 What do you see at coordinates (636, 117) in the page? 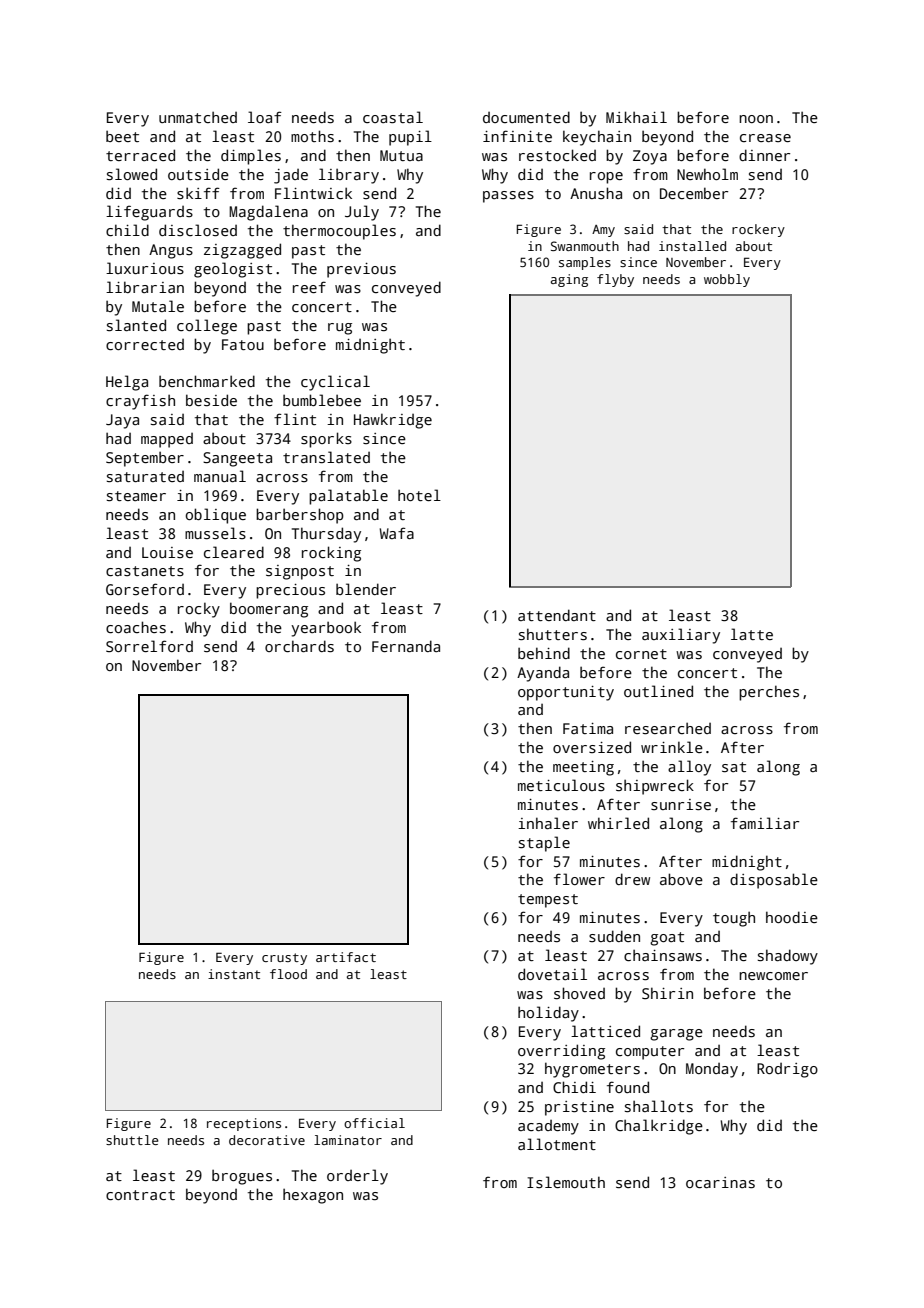
I see `Mikhail` at bounding box center [636, 117].
